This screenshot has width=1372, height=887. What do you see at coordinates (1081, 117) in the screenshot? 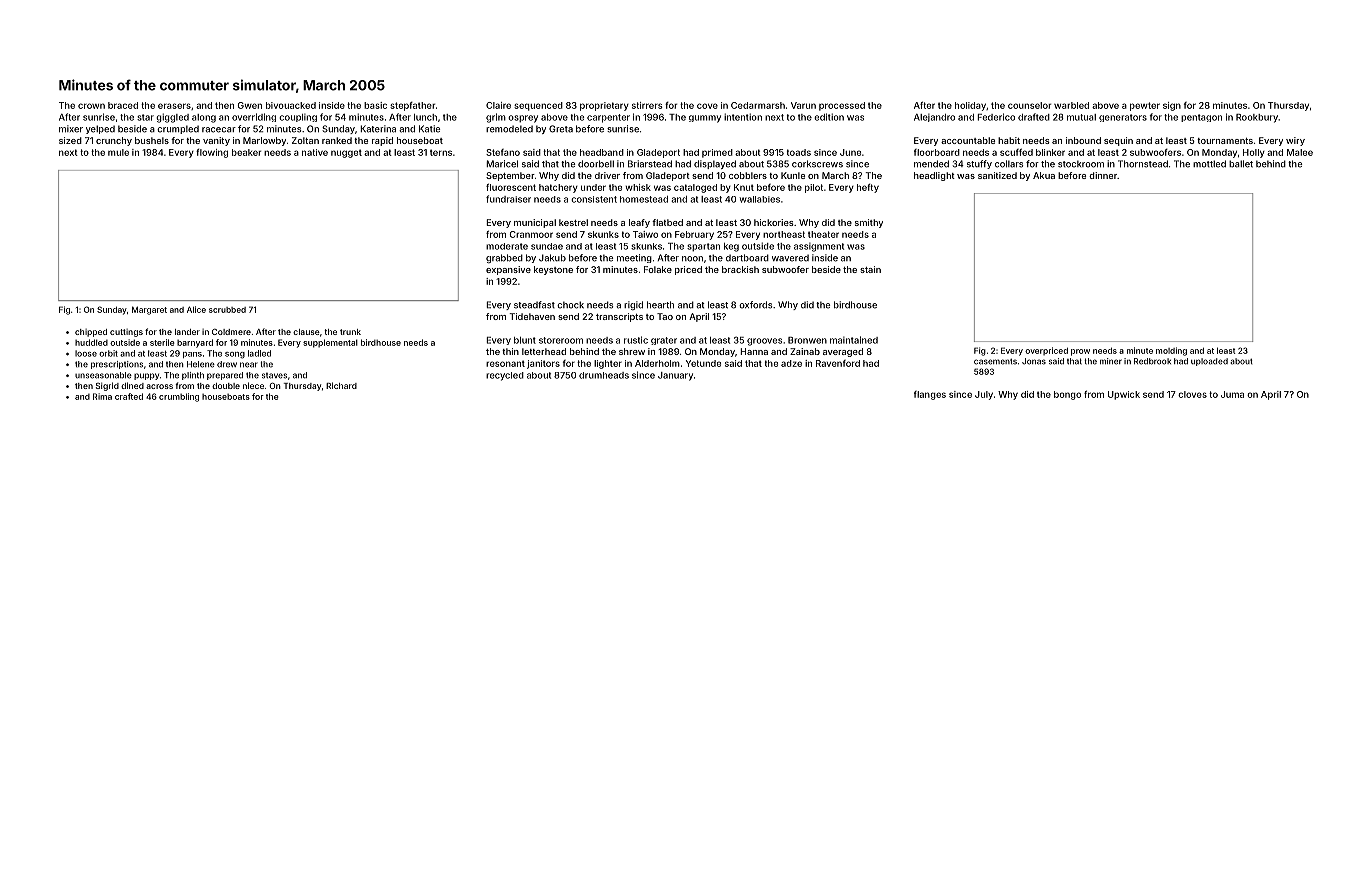
I see `mutual` at bounding box center [1081, 117].
